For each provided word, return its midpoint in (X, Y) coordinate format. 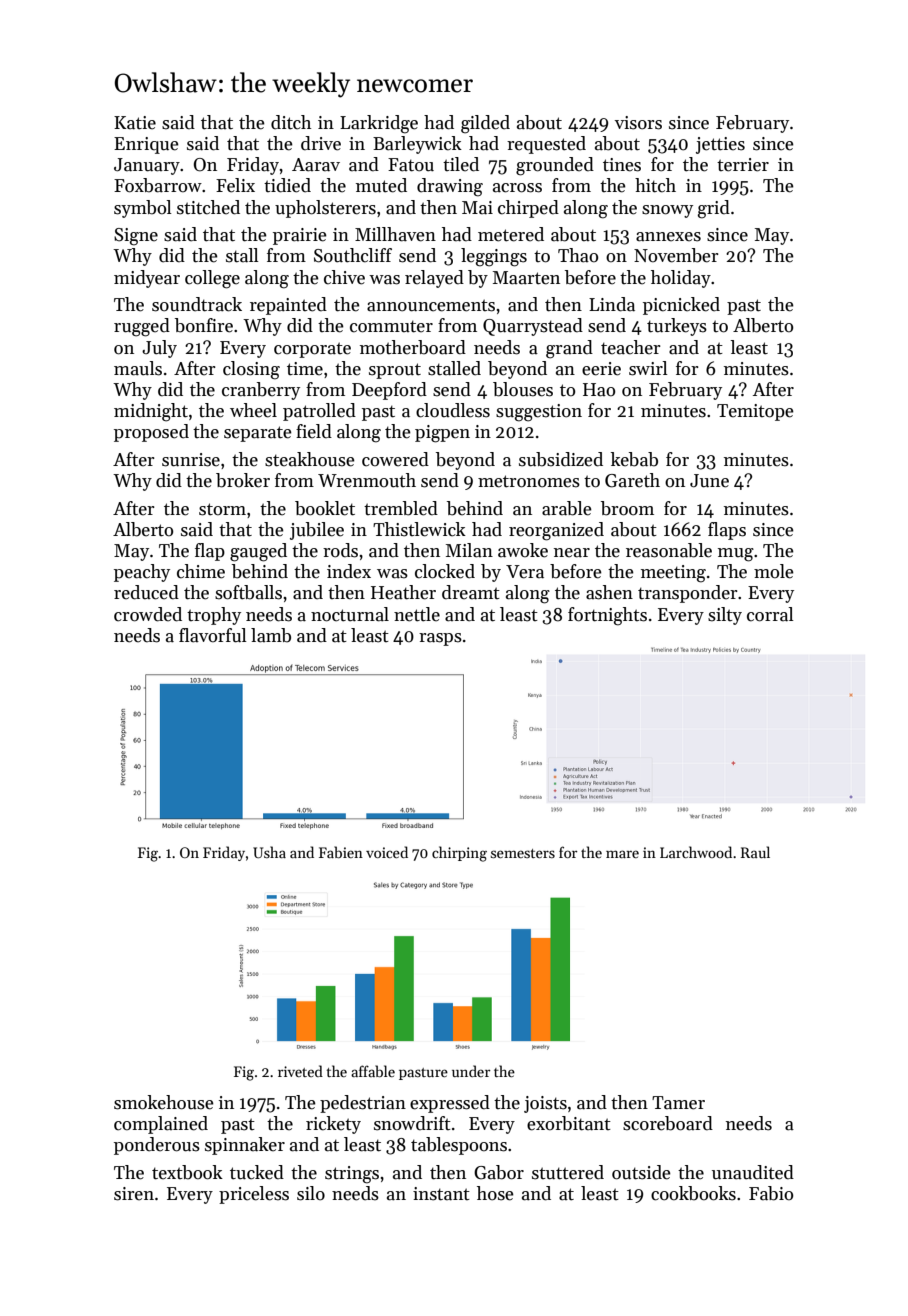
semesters (523, 853)
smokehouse (164, 1102)
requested (546, 145)
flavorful (213, 635)
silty (725, 616)
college (212, 279)
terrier (743, 165)
